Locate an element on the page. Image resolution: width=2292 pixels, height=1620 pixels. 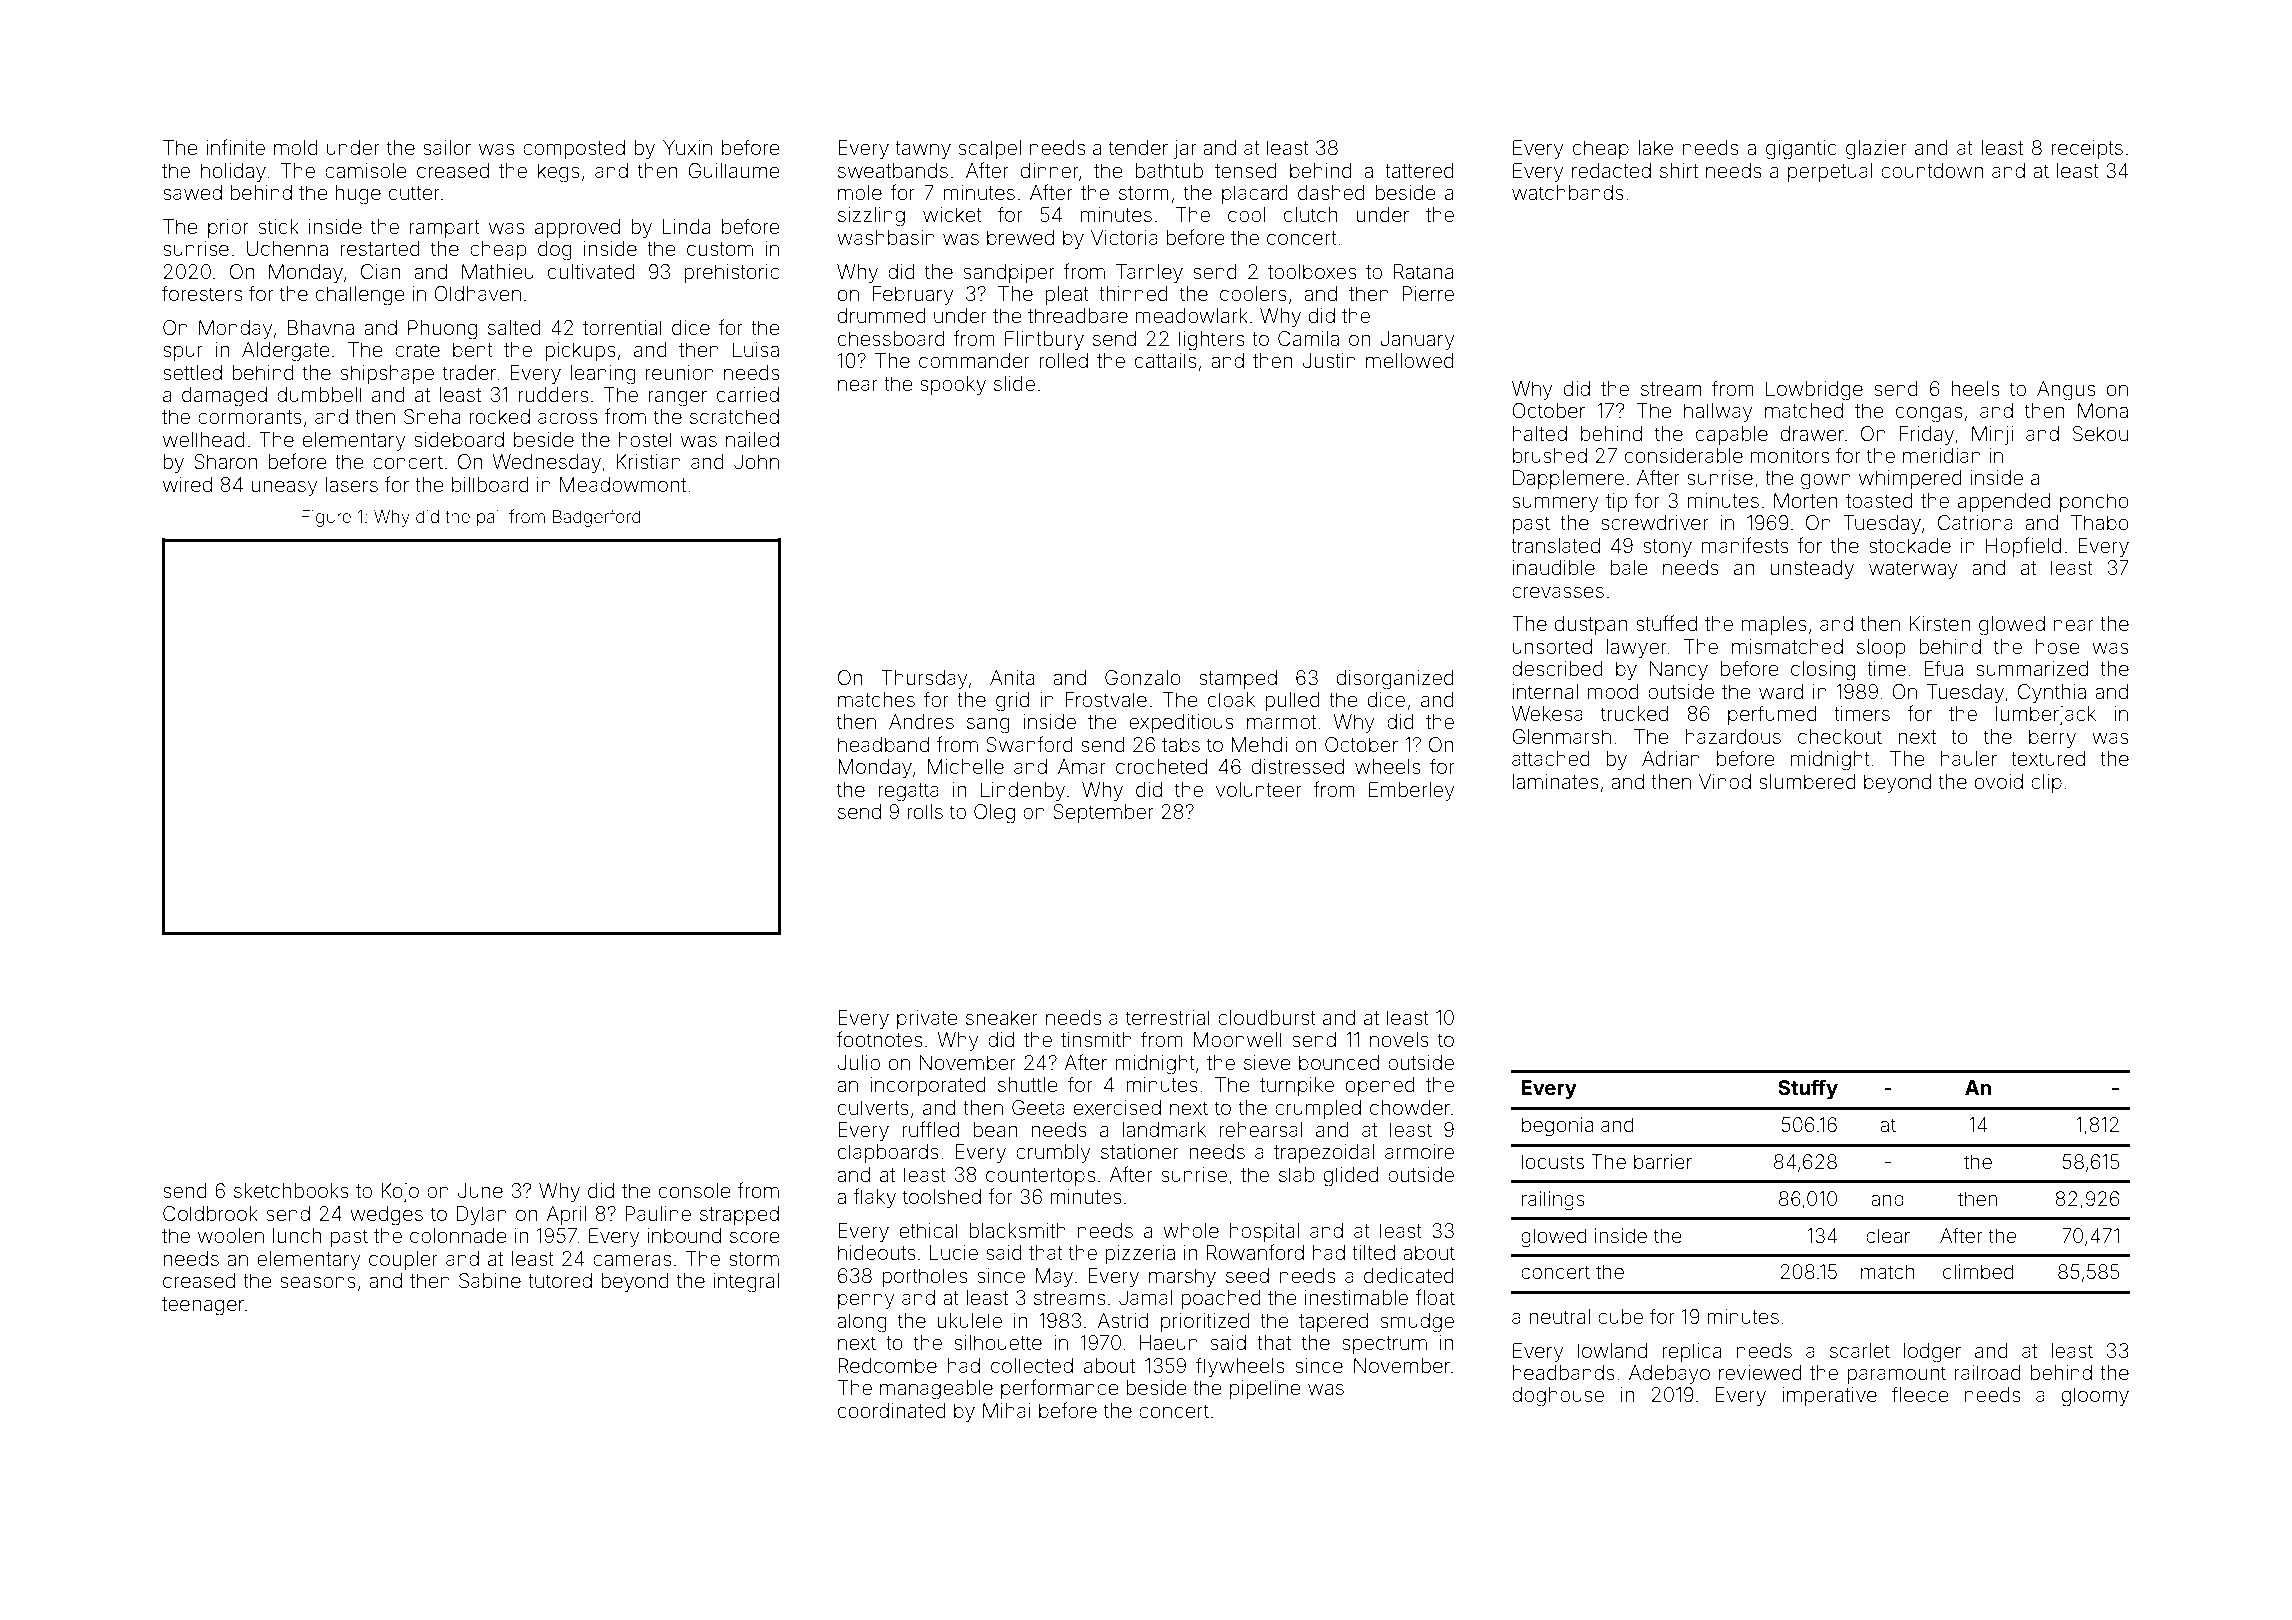
Stuffy is located at coordinates (1808, 1089).
